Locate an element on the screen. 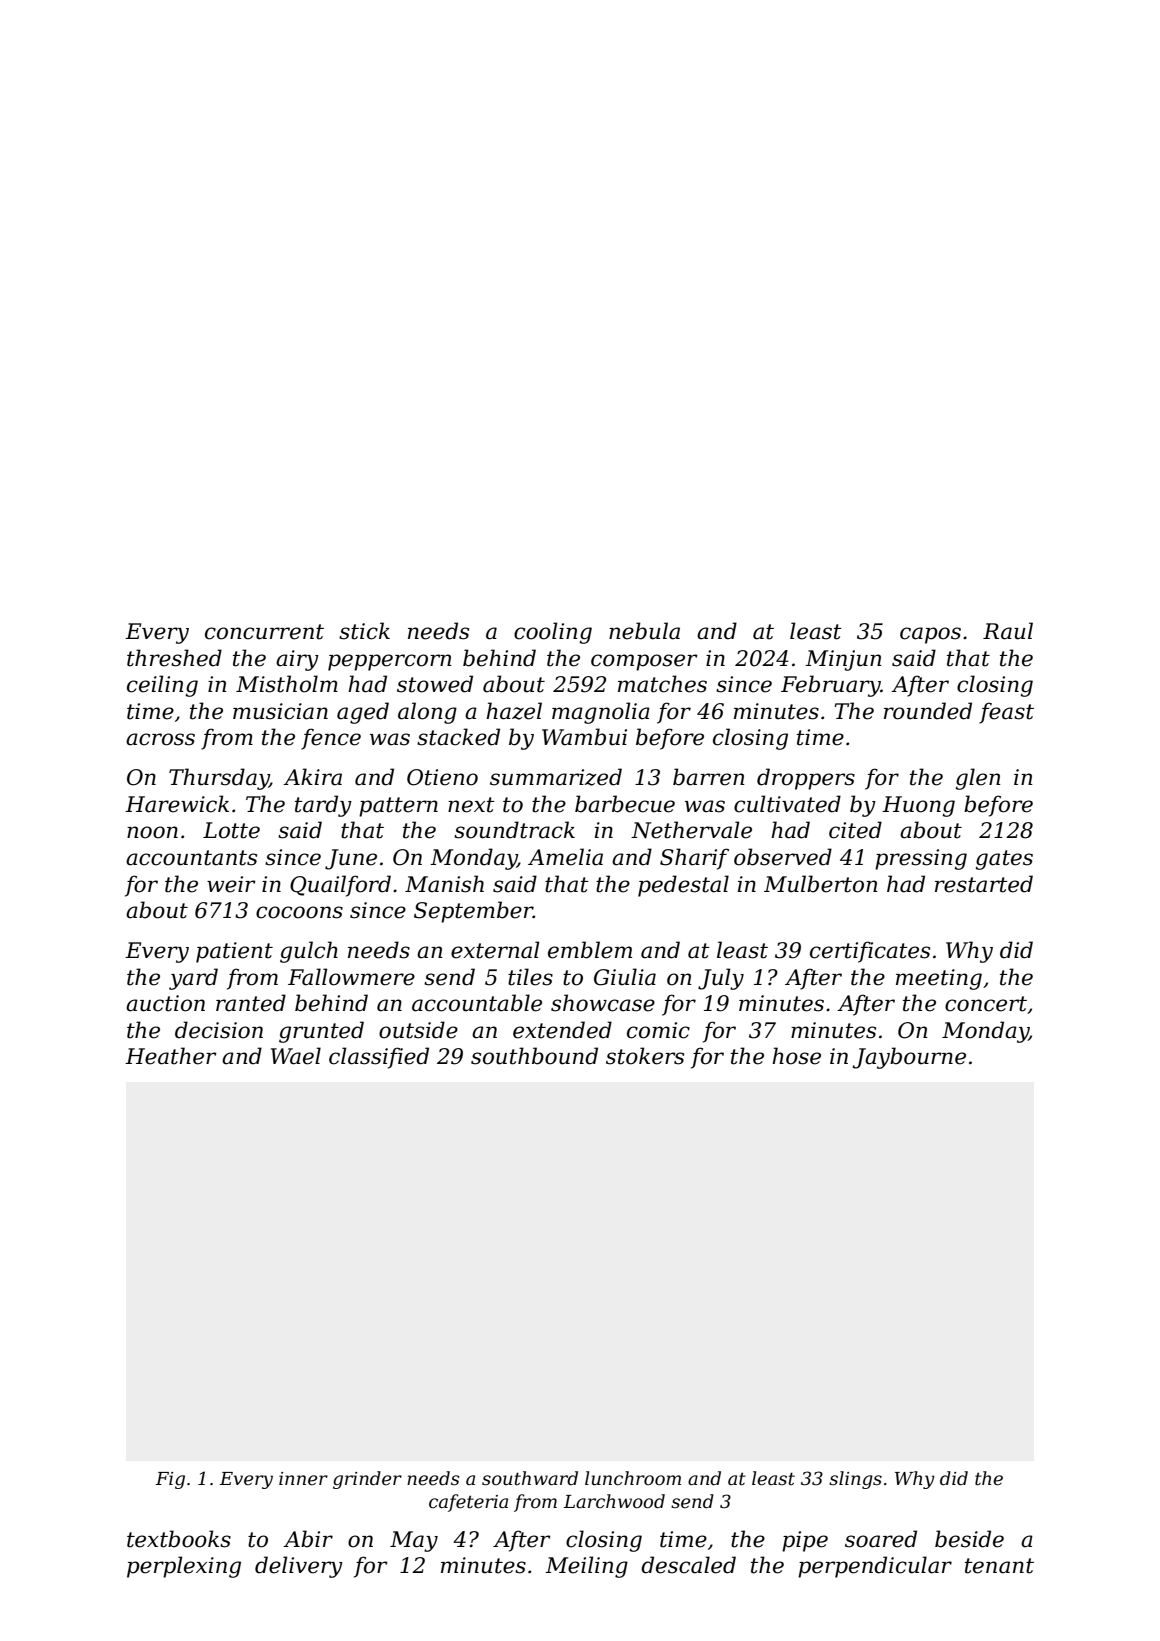 This screenshot has height=1641, width=1160. Jaybourne is located at coordinates (909, 1058).
